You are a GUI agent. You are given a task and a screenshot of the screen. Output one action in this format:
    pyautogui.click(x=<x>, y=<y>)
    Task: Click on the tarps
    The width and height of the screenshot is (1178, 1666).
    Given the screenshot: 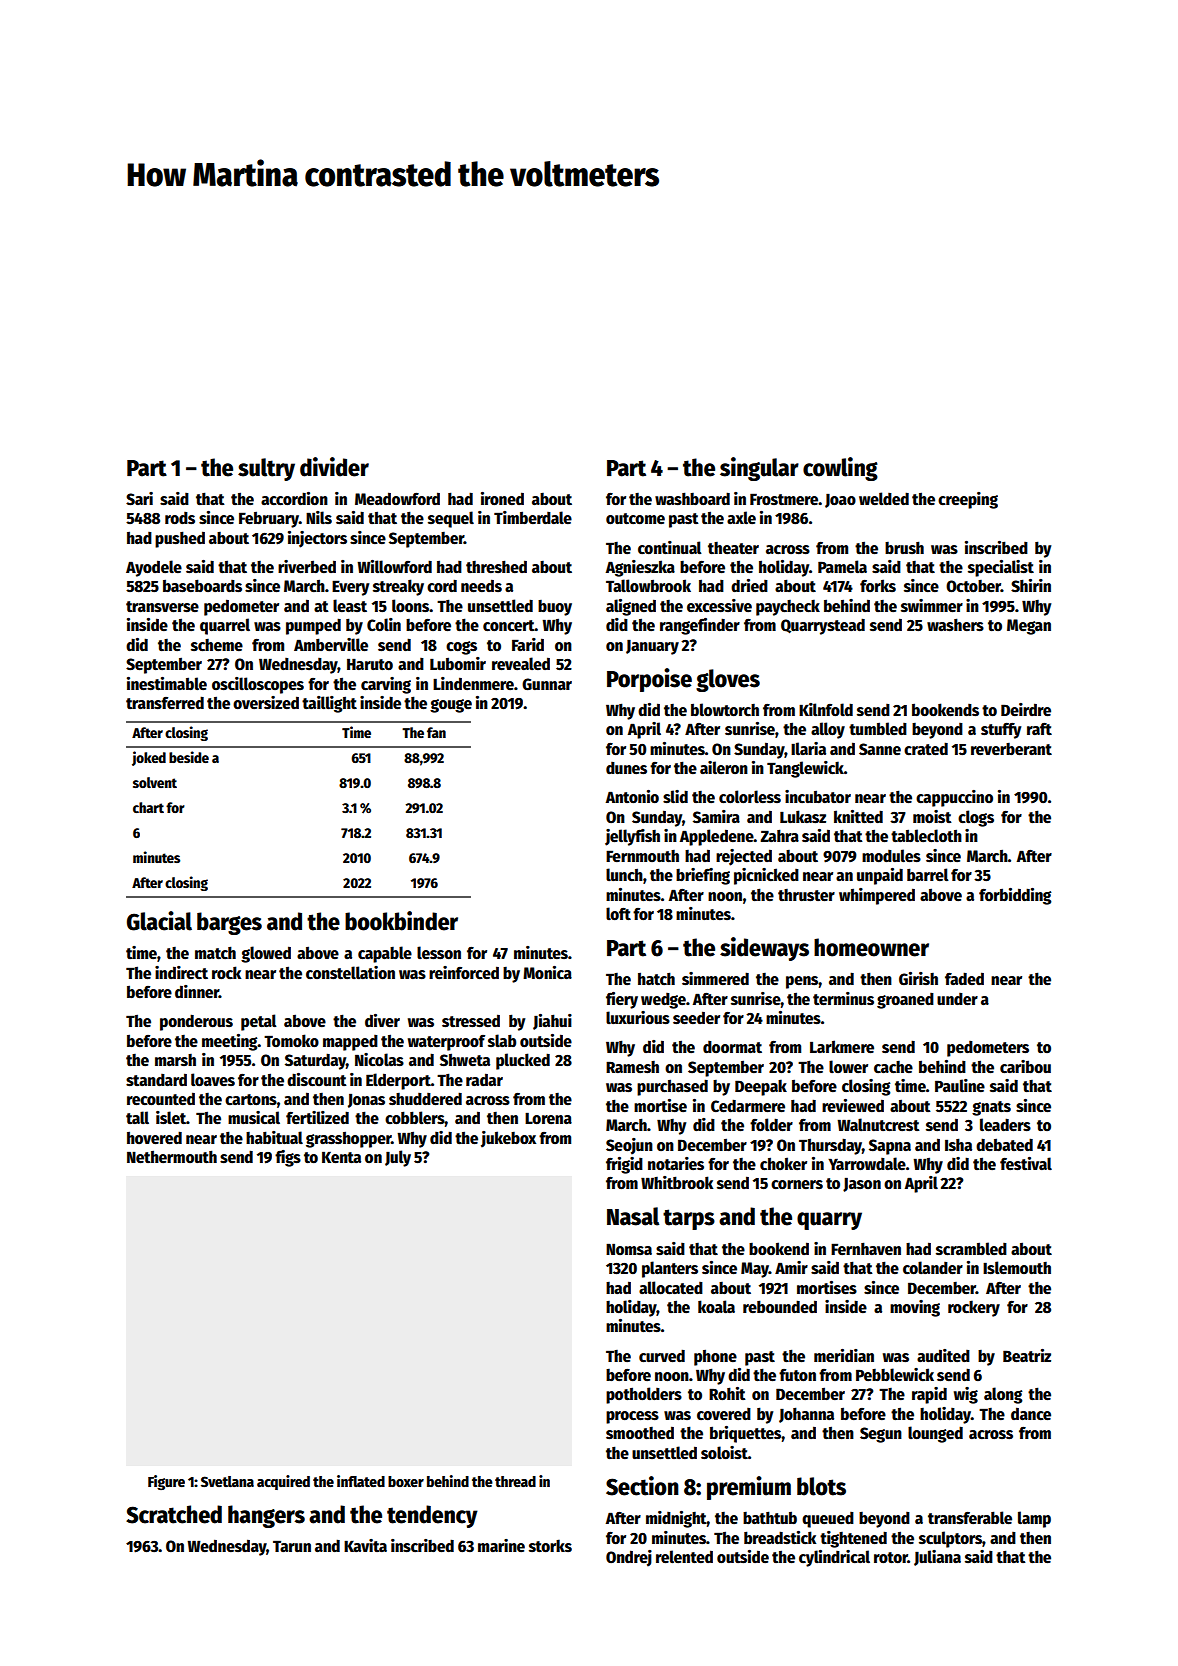 What is the action you would take?
    pyautogui.click(x=689, y=1219)
